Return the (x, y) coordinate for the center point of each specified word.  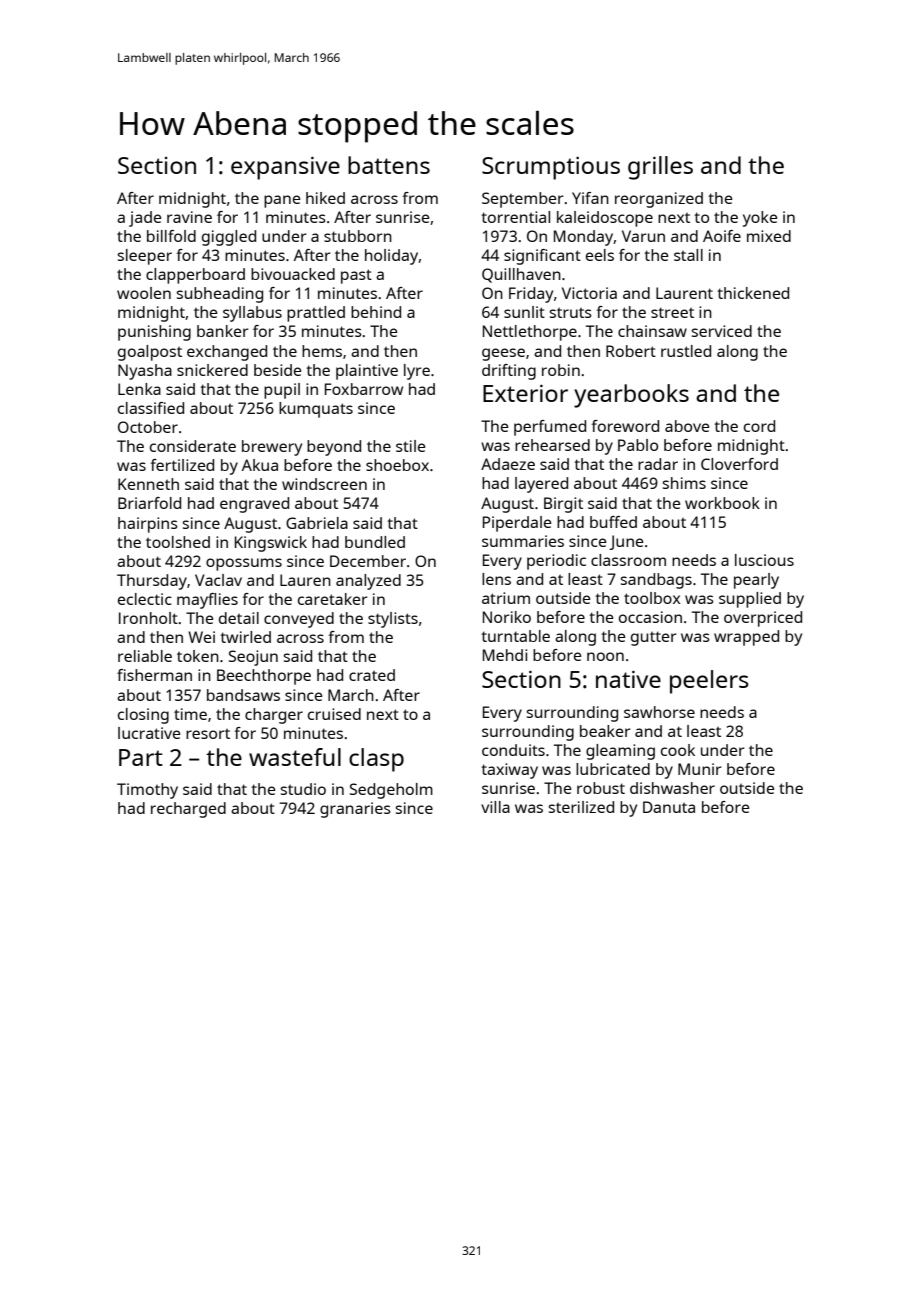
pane (282, 201)
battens (389, 165)
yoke (760, 219)
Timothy (147, 791)
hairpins (148, 525)
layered (541, 485)
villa (495, 807)
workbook (722, 503)
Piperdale (517, 524)
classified (151, 408)
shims (684, 483)
